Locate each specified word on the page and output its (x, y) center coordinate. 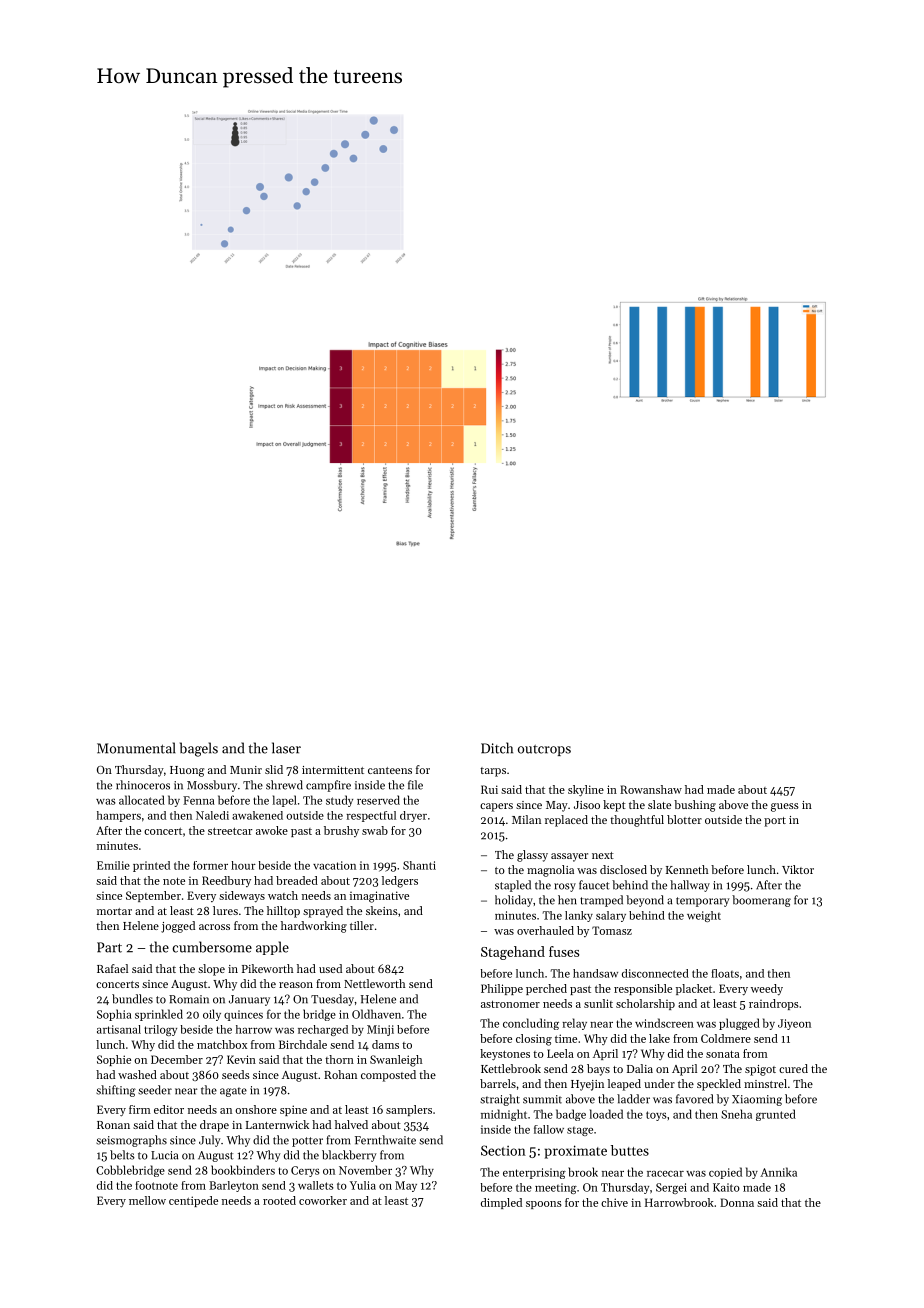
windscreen (664, 1023)
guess (785, 807)
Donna (737, 1202)
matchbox (222, 1044)
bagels (199, 749)
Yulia (363, 1185)
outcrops (544, 750)
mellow (147, 1200)
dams (385, 1044)
